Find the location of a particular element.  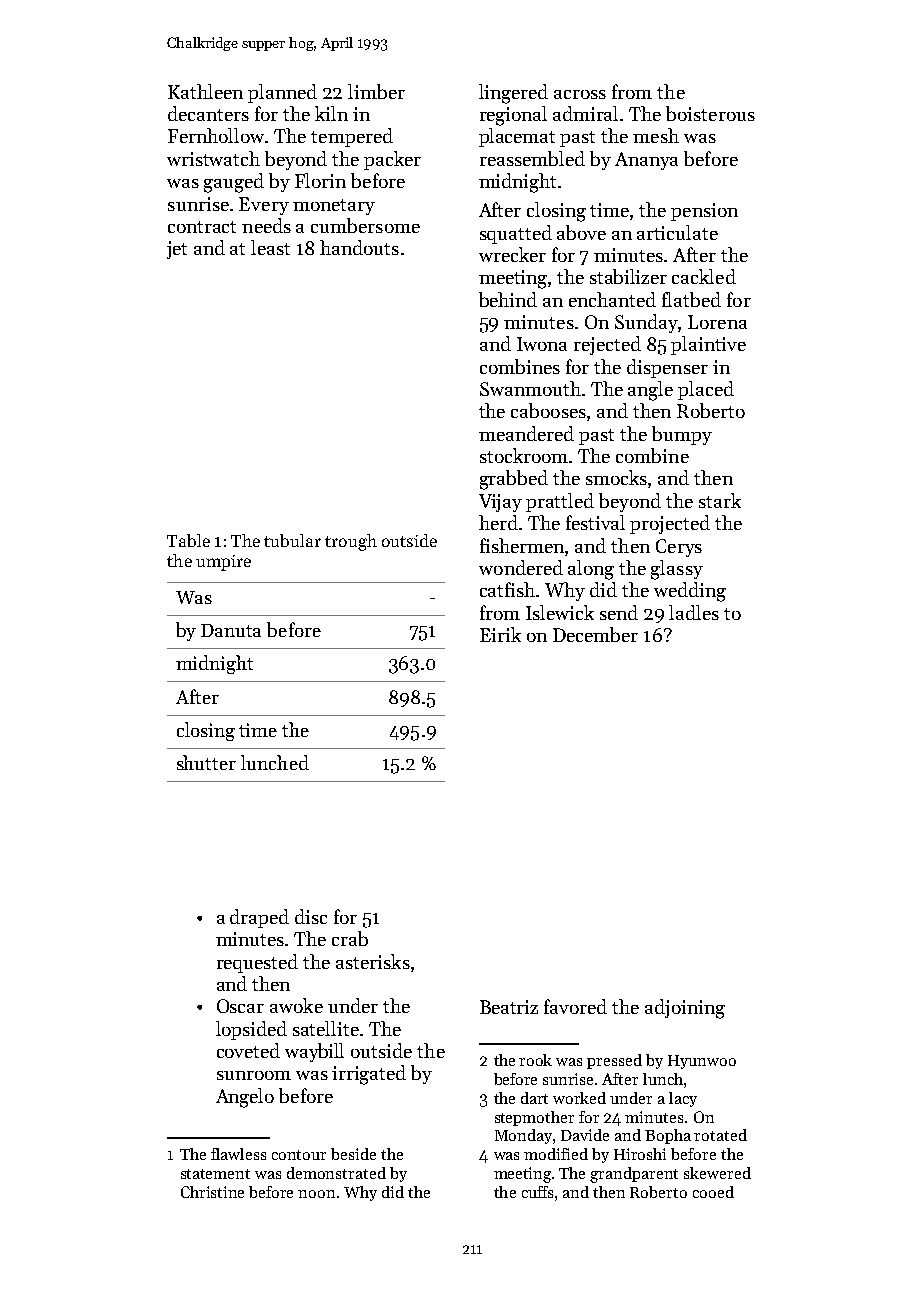

angle is located at coordinates (650, 391).
